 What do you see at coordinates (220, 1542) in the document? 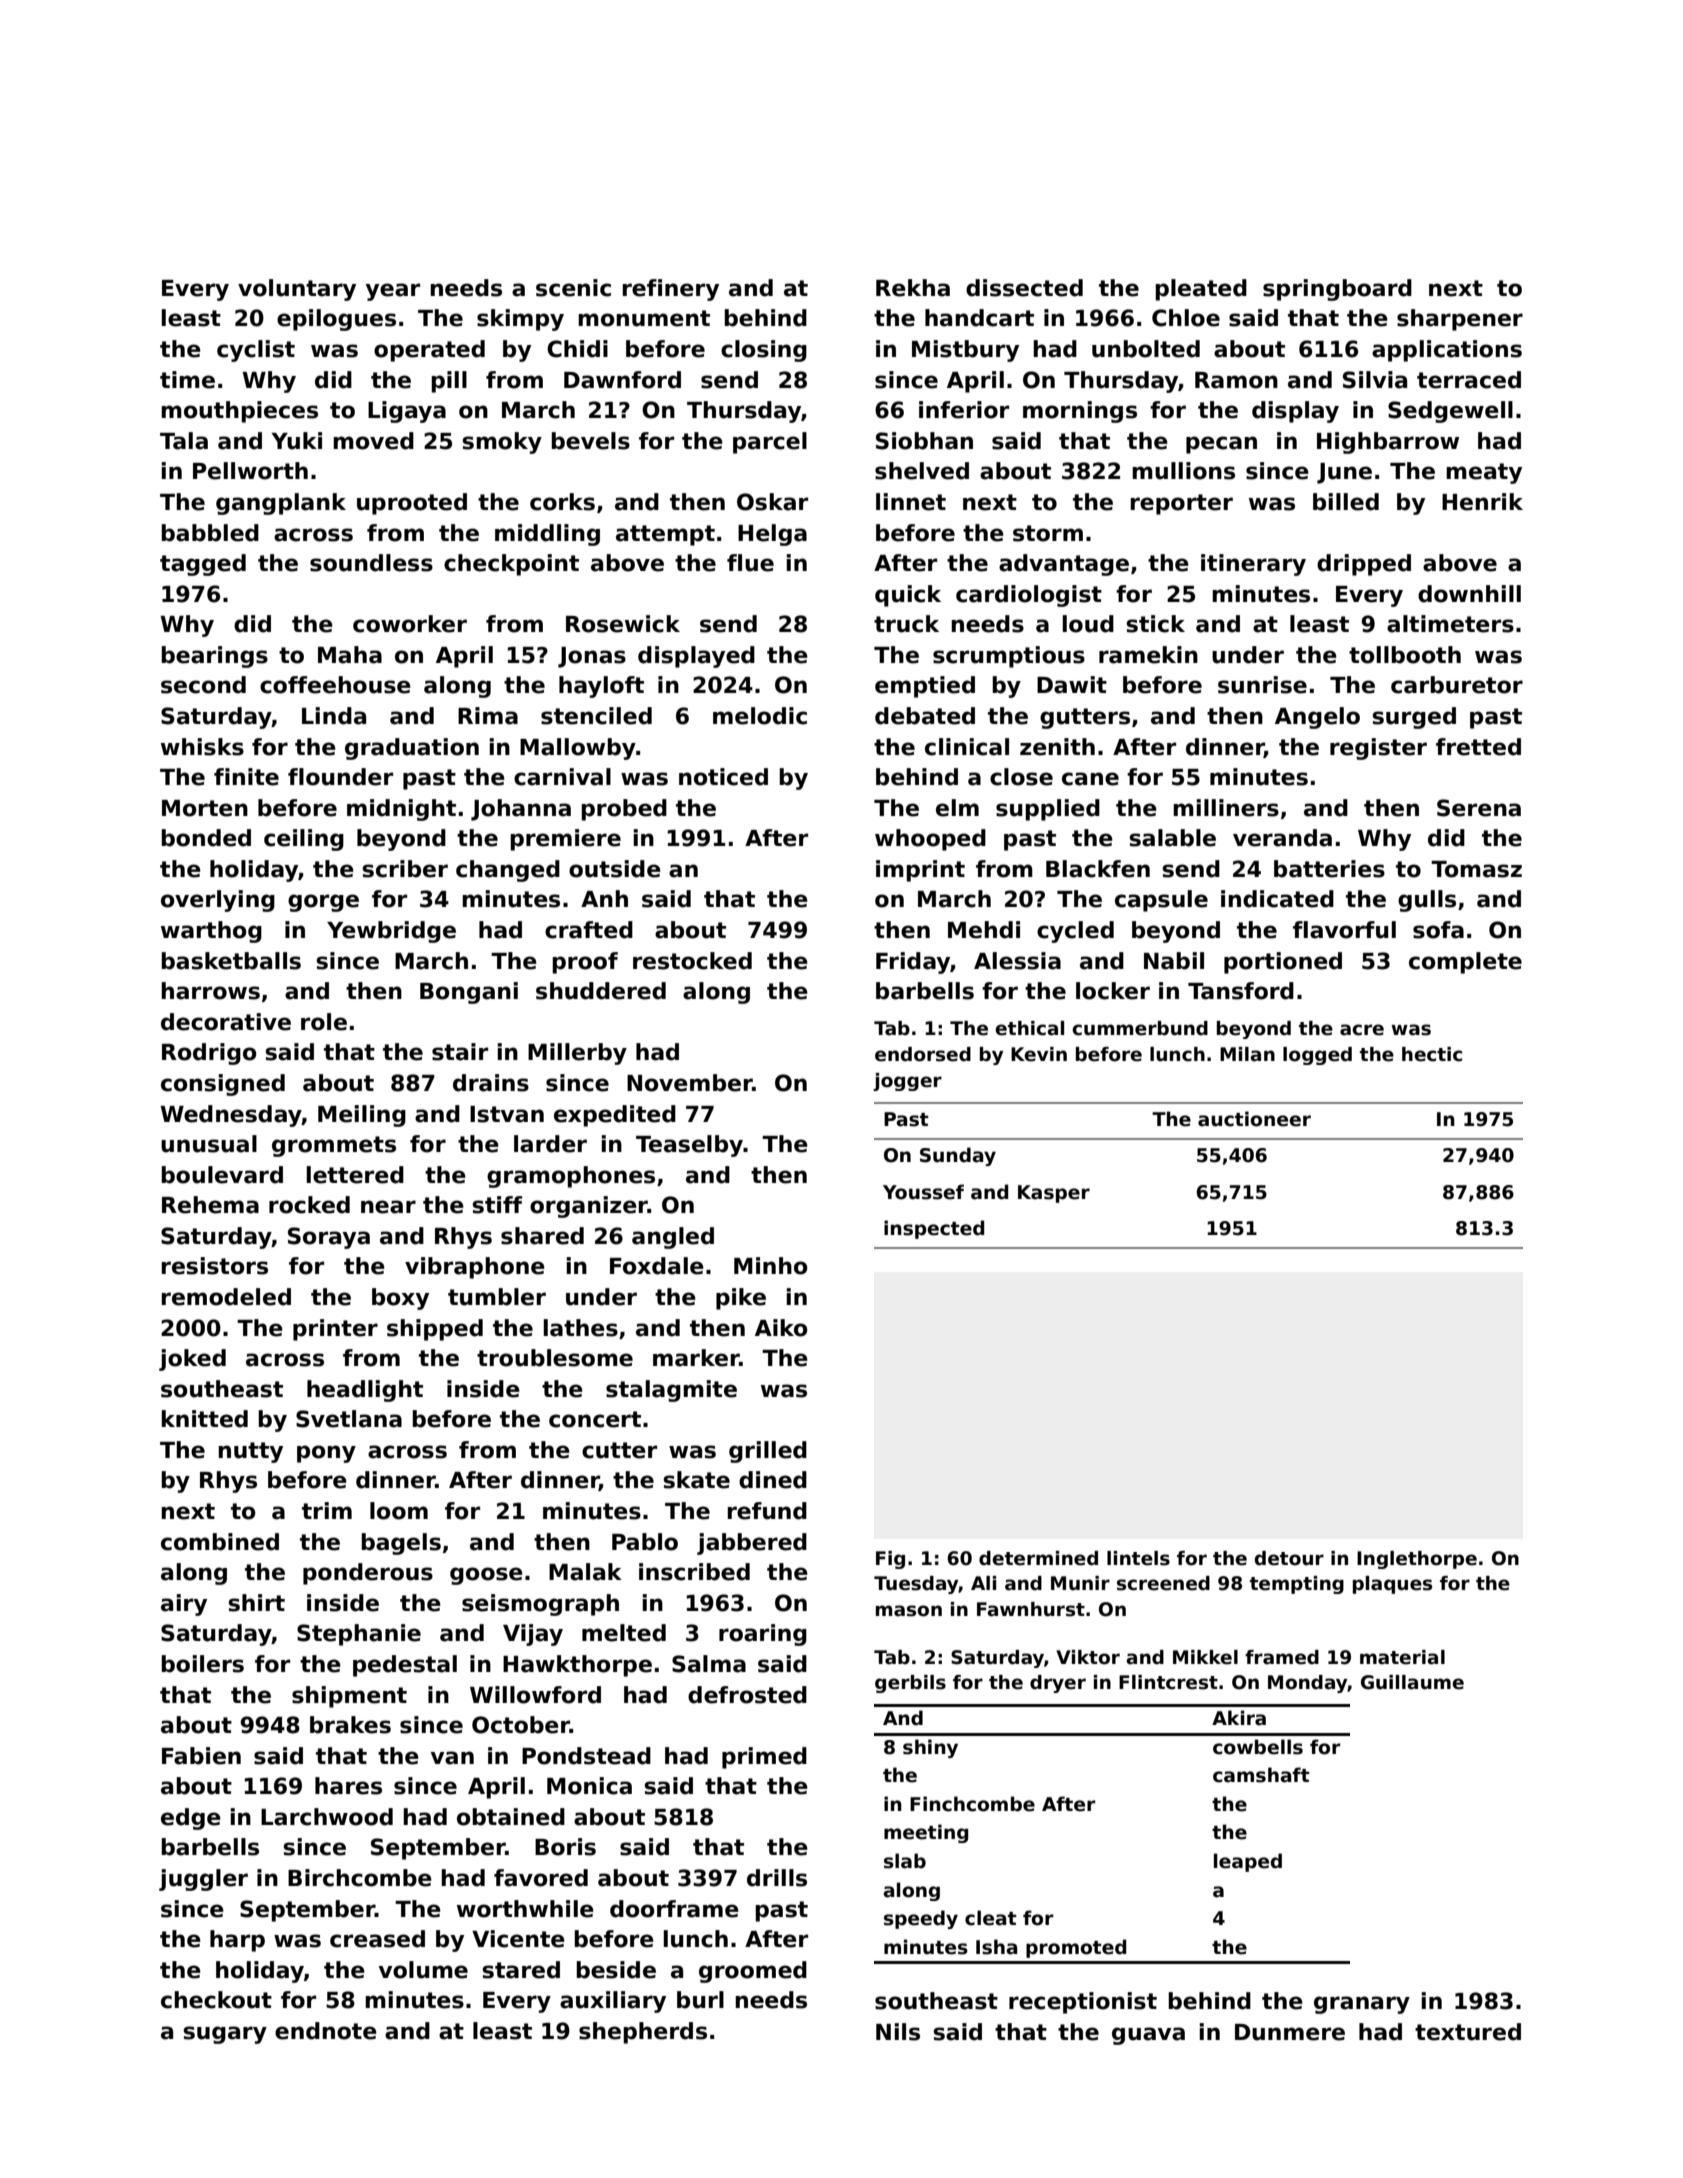
I see `combined` at bounding box center [220, 1542].
